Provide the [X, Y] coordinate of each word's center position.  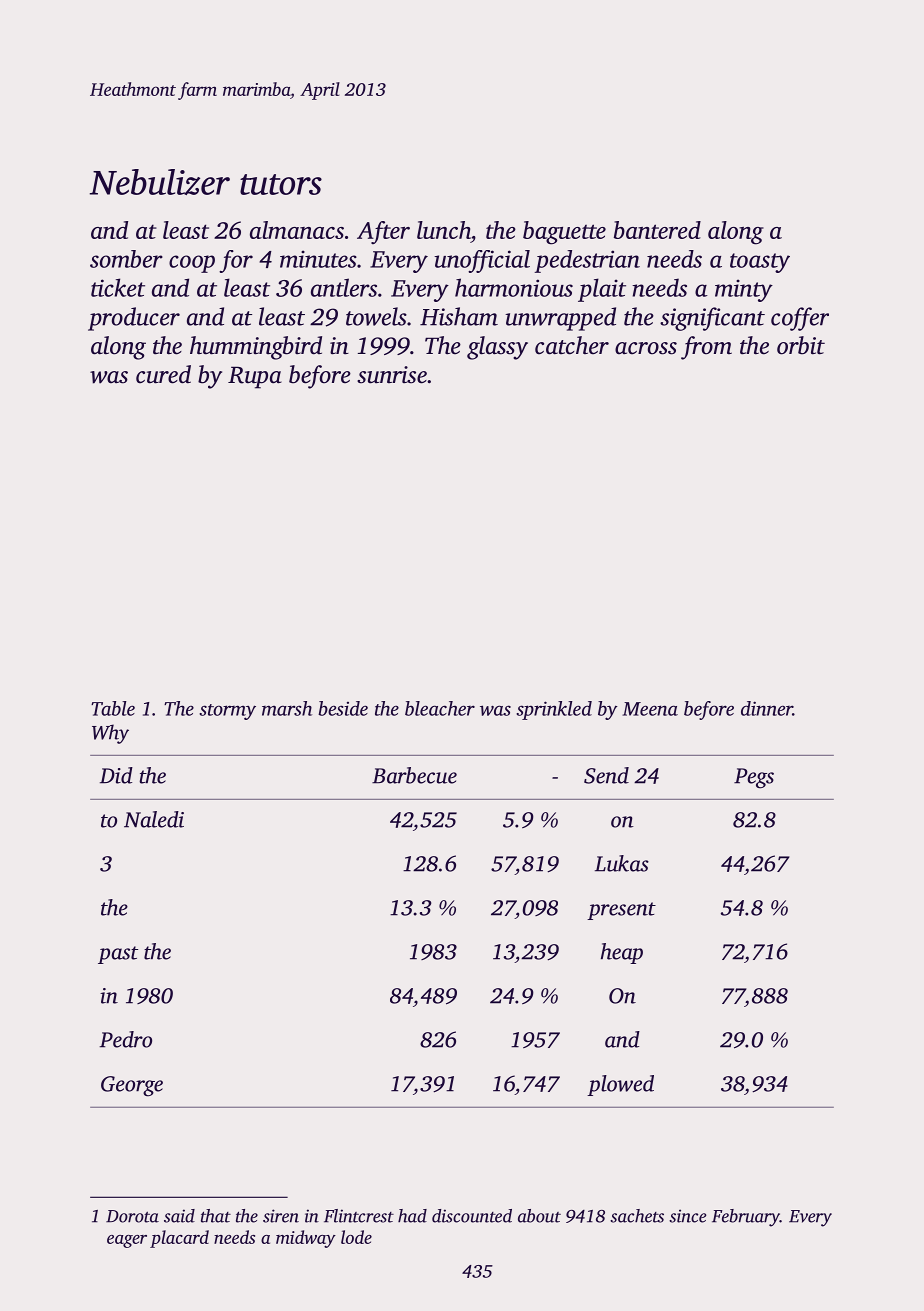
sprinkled [554, 710]
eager [127, 1241]
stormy [227, 712]
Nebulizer [160, 182]
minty [744, 290]
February [746, 1218]
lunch [444, 230]
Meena [650, 709]
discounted [472, 1216]
